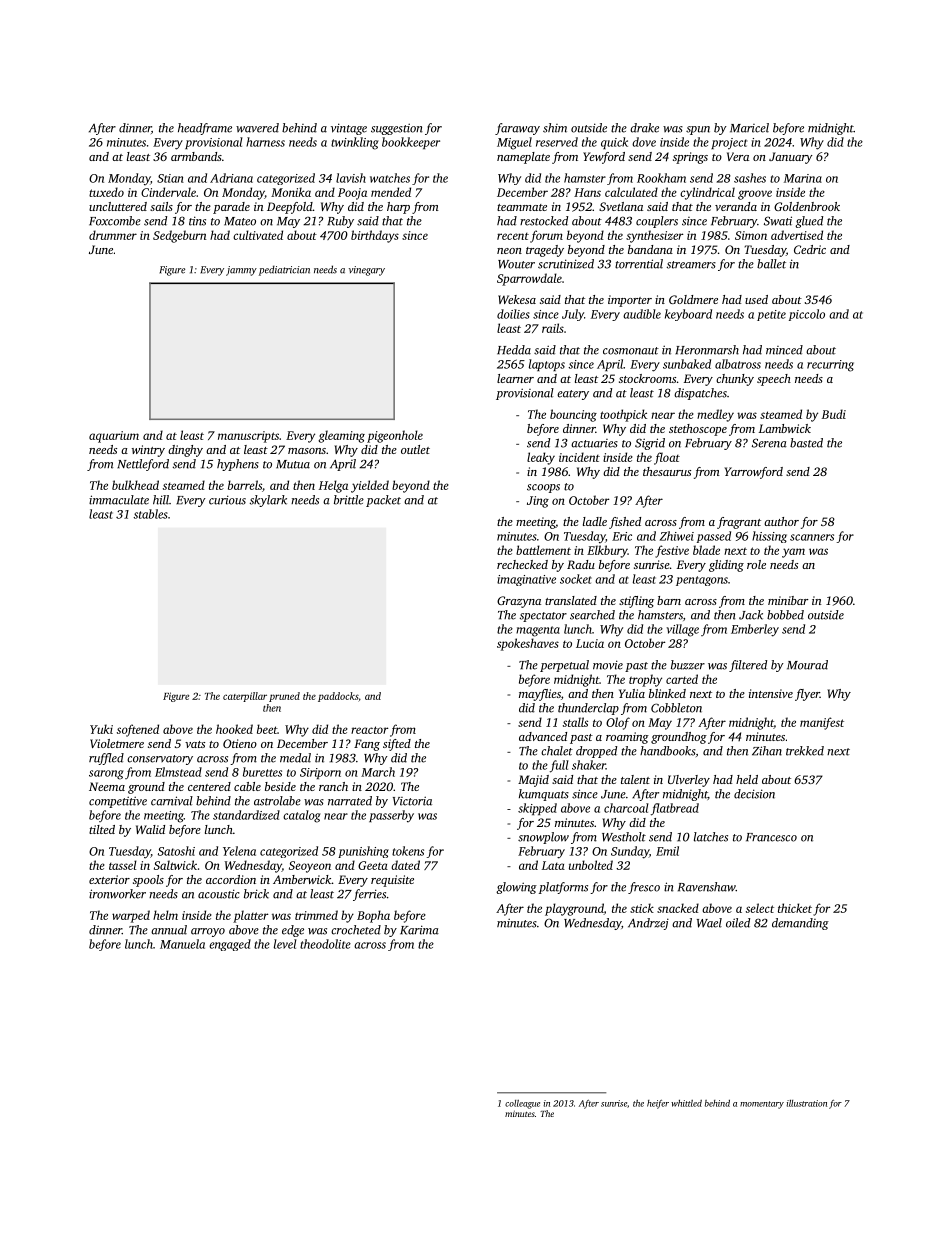 The height and width of the image is (1233, 952). What do you see at coordinates (383, 501) in the image?
I see `packet` at bounding box center [383, 501].
